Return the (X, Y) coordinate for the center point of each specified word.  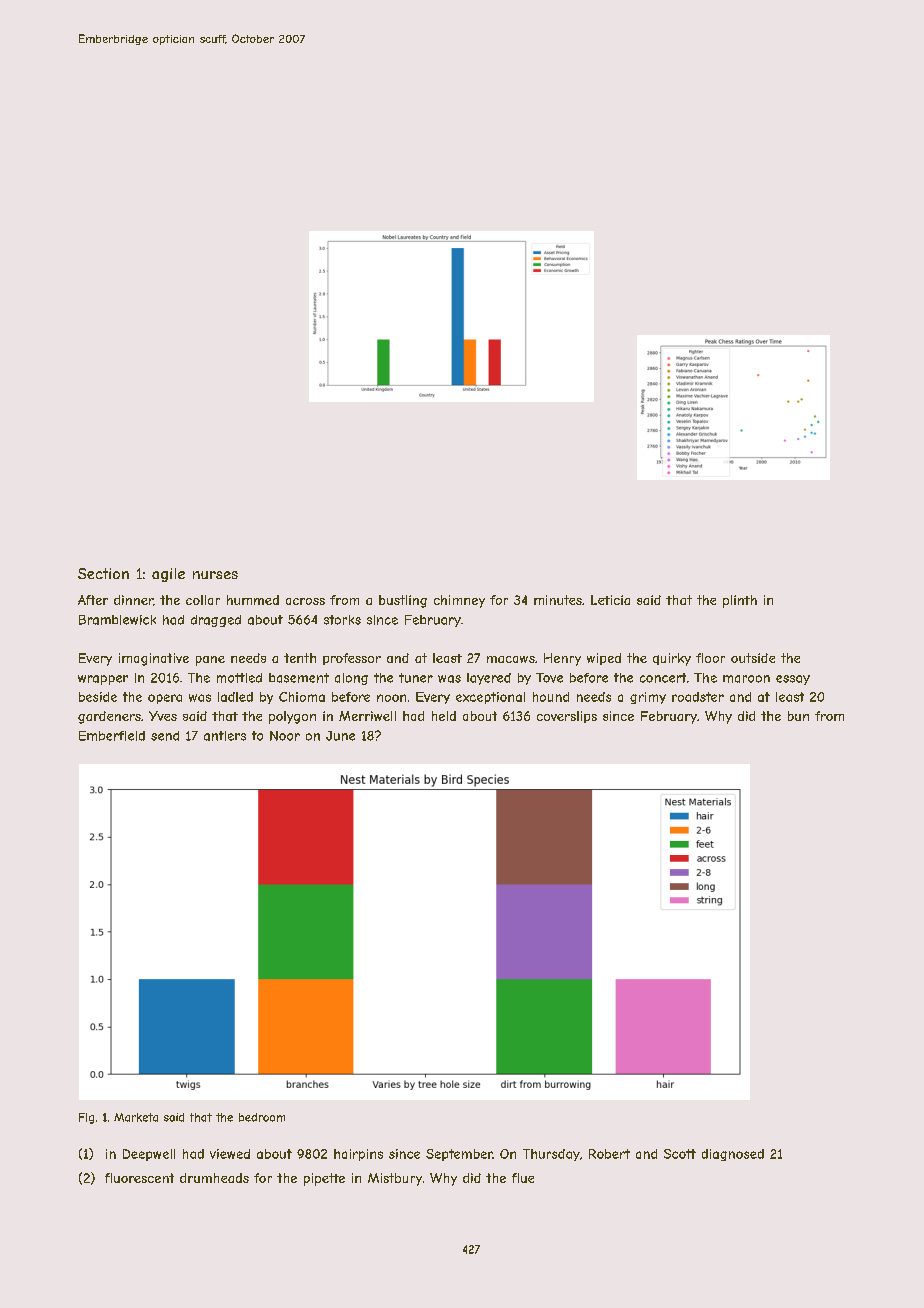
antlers (225, 736)
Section (103, 573)
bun (798, 716)
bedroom (262, 1117)
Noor (285, 736)
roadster (698, 697)
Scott (680, 1154)
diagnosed (733, 1155)
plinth (740, 601)
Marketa (136, 1117)
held (444, 716)
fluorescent (139, 1178)
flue (523, 1178)
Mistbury (395, 1179)
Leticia (610, 600)
